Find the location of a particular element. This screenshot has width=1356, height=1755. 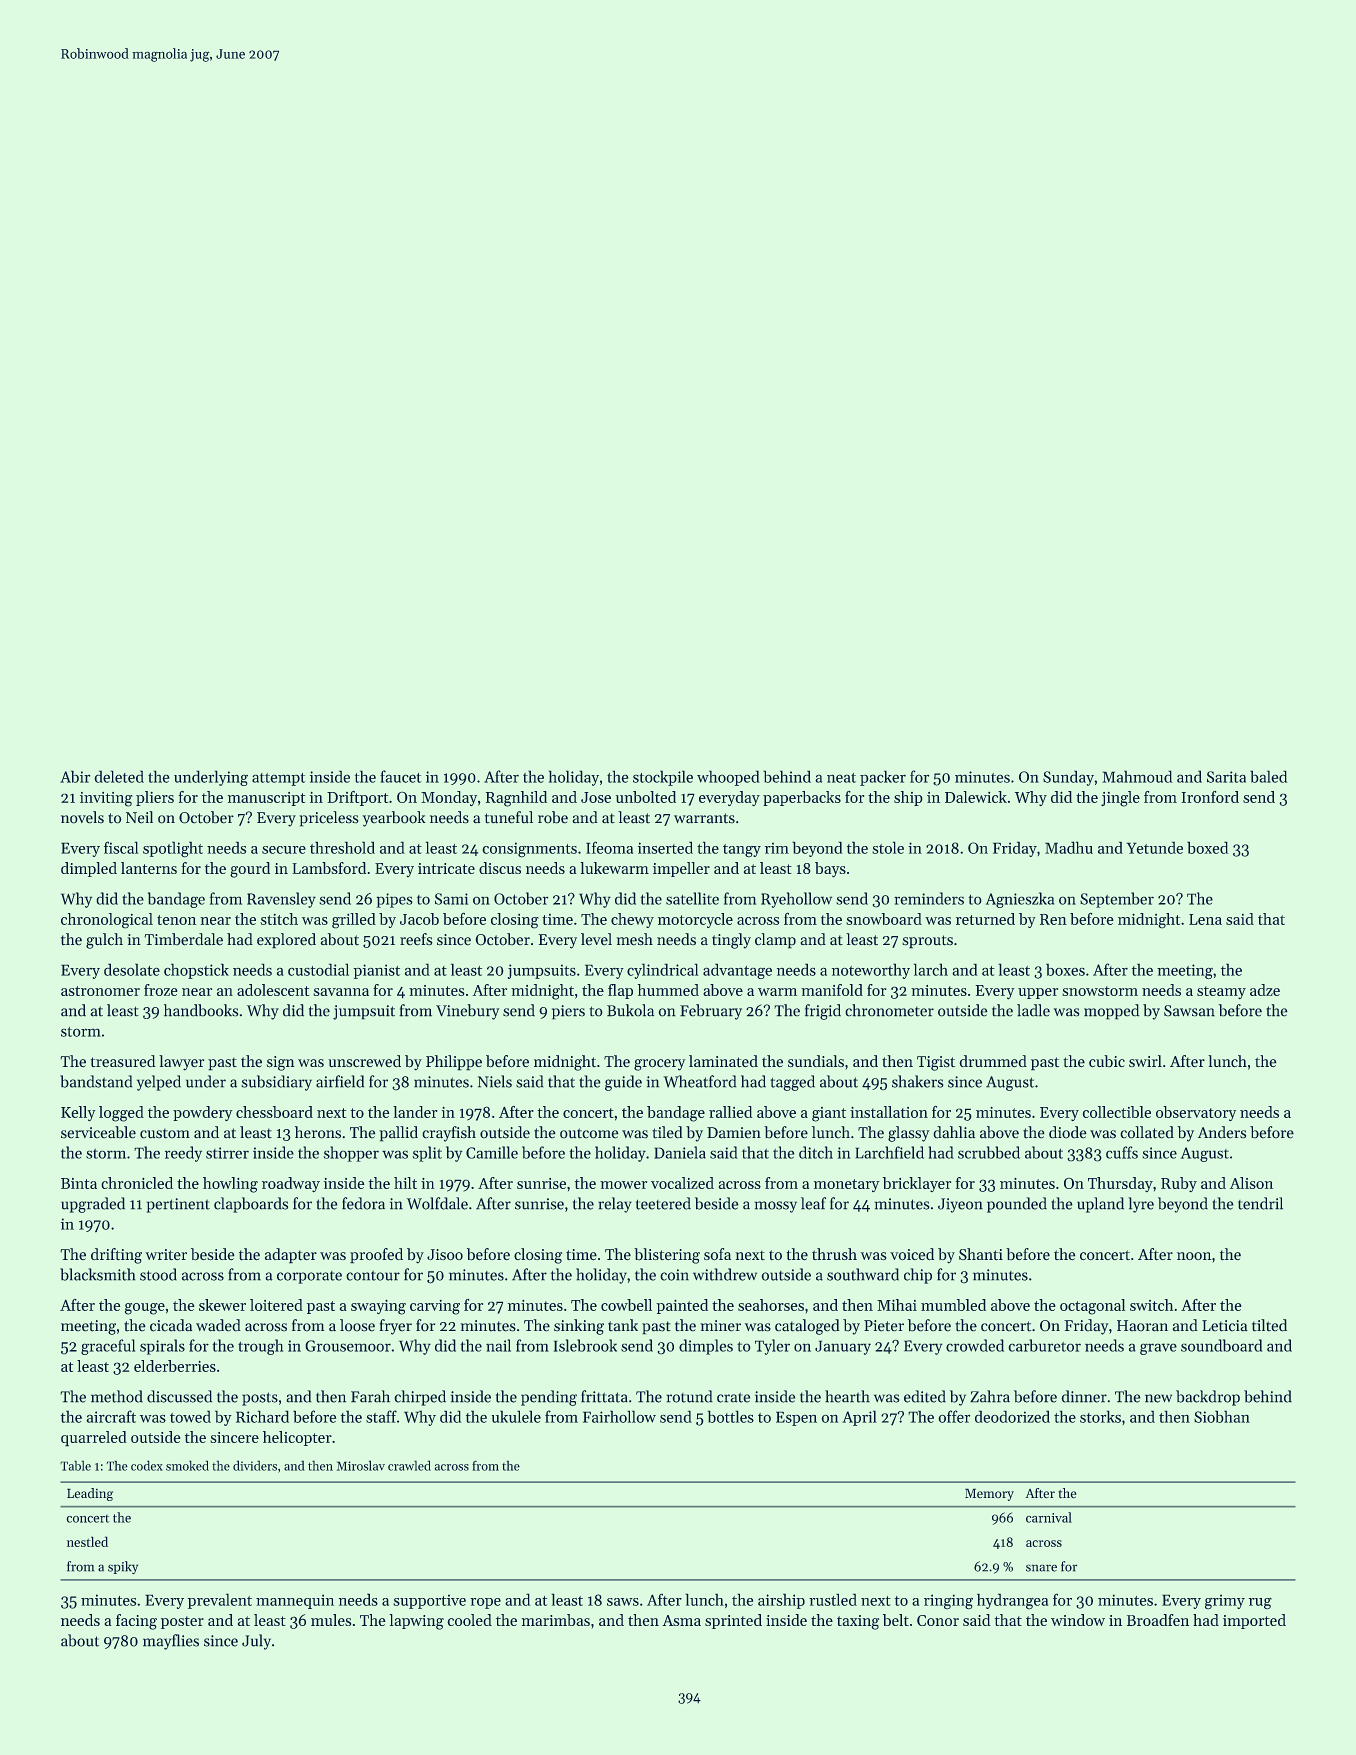

rustled is located at coordinates (833, 1600).
